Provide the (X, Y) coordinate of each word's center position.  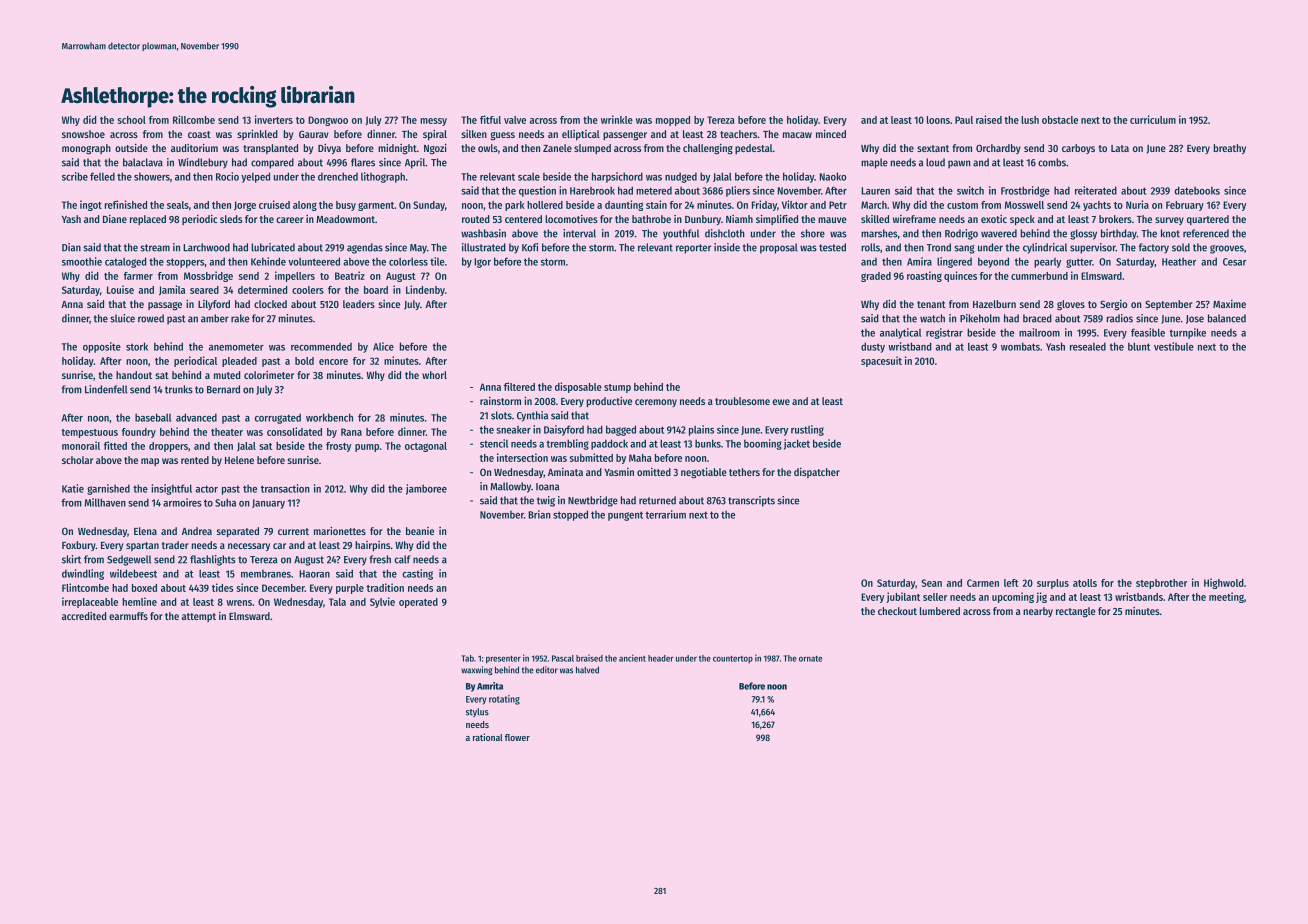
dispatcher (817, 473)
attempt (199, 617)
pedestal (754, 149)
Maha (640, 458)
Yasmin (619, 472)
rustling (807, 430)
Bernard (223, 389)
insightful (172, 489)
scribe (75, 176)
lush (1030, 120)
